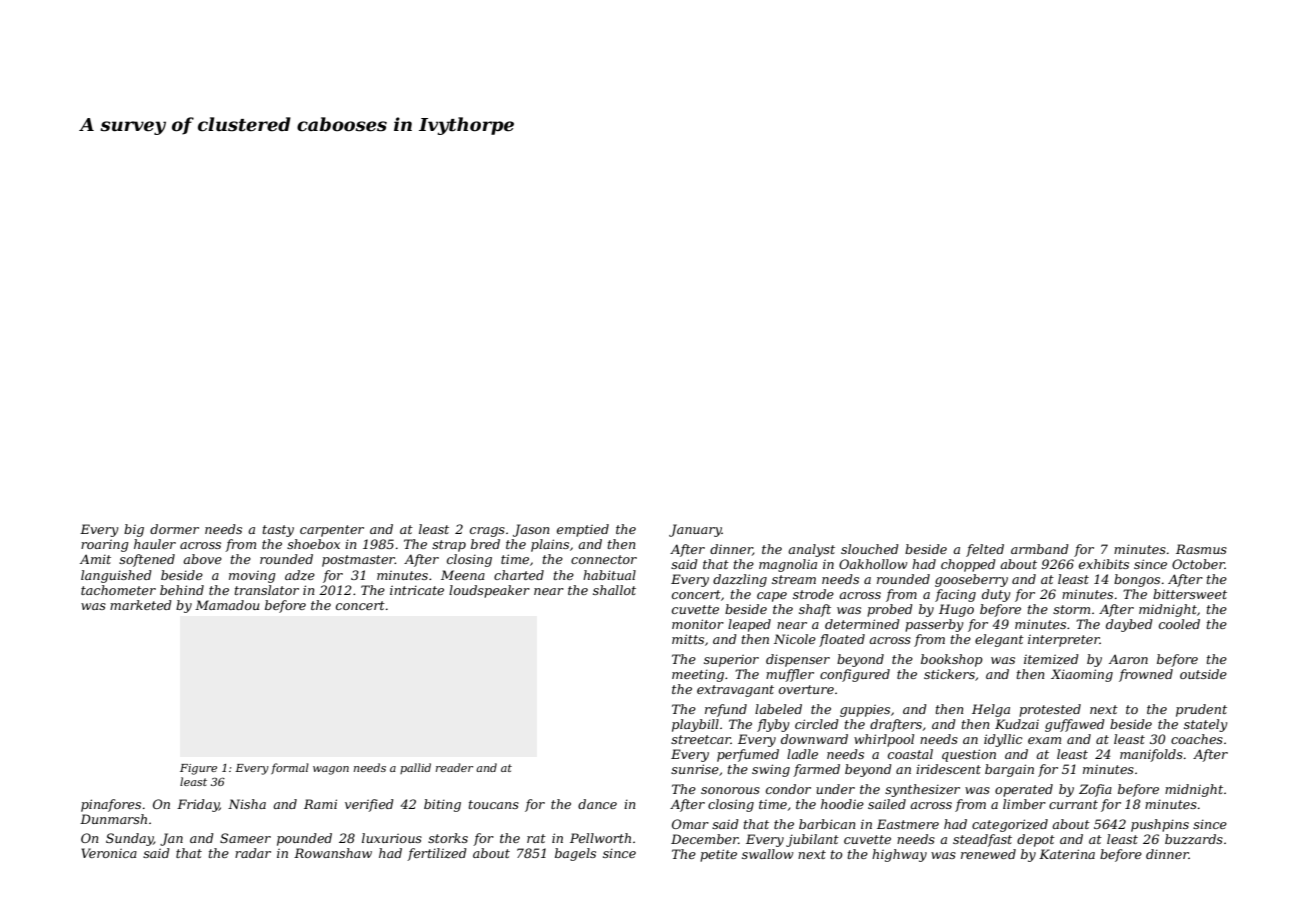  I want to click on itemized, so click(1051, 659).
